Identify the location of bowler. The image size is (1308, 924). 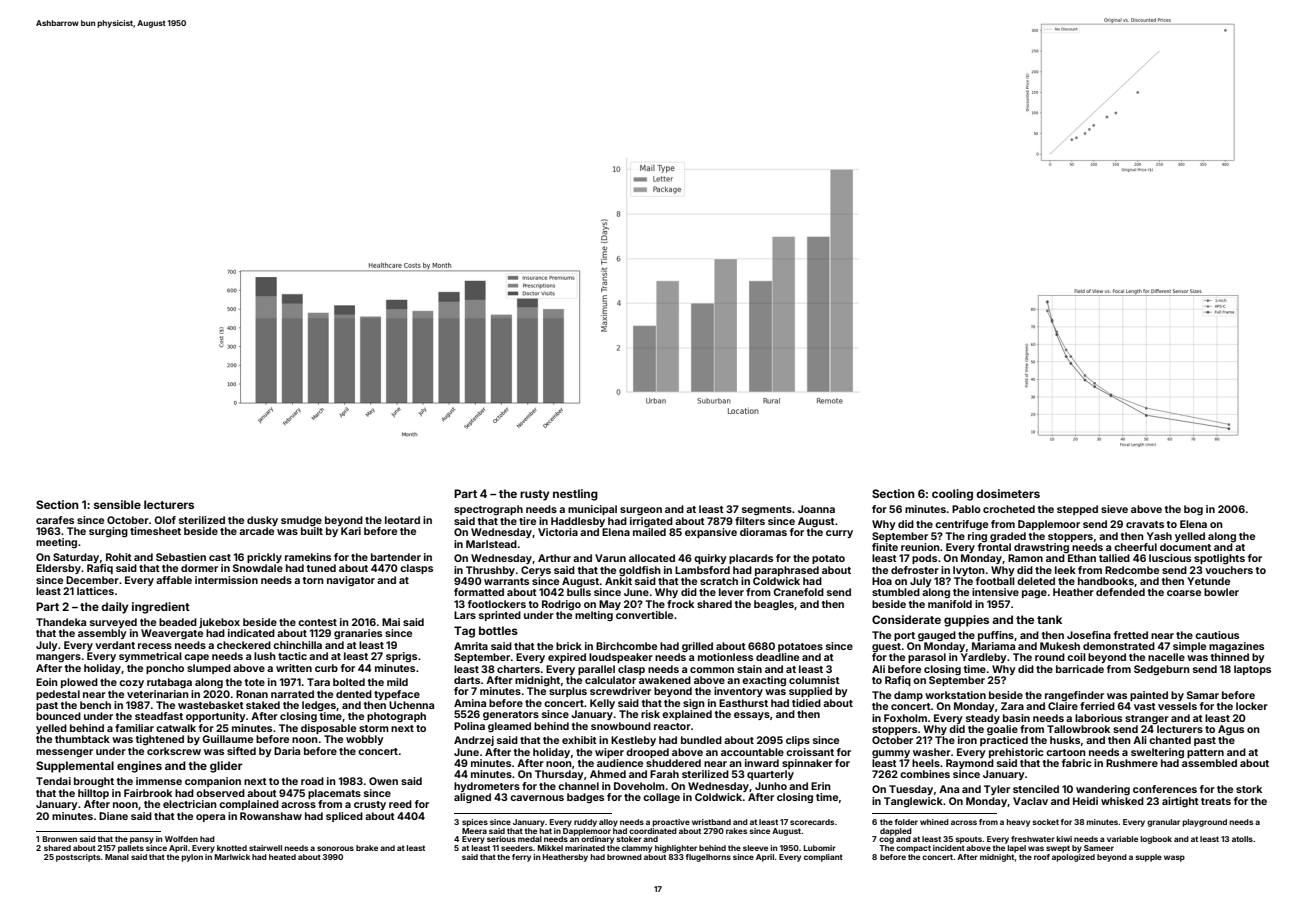
(1221, 592).
